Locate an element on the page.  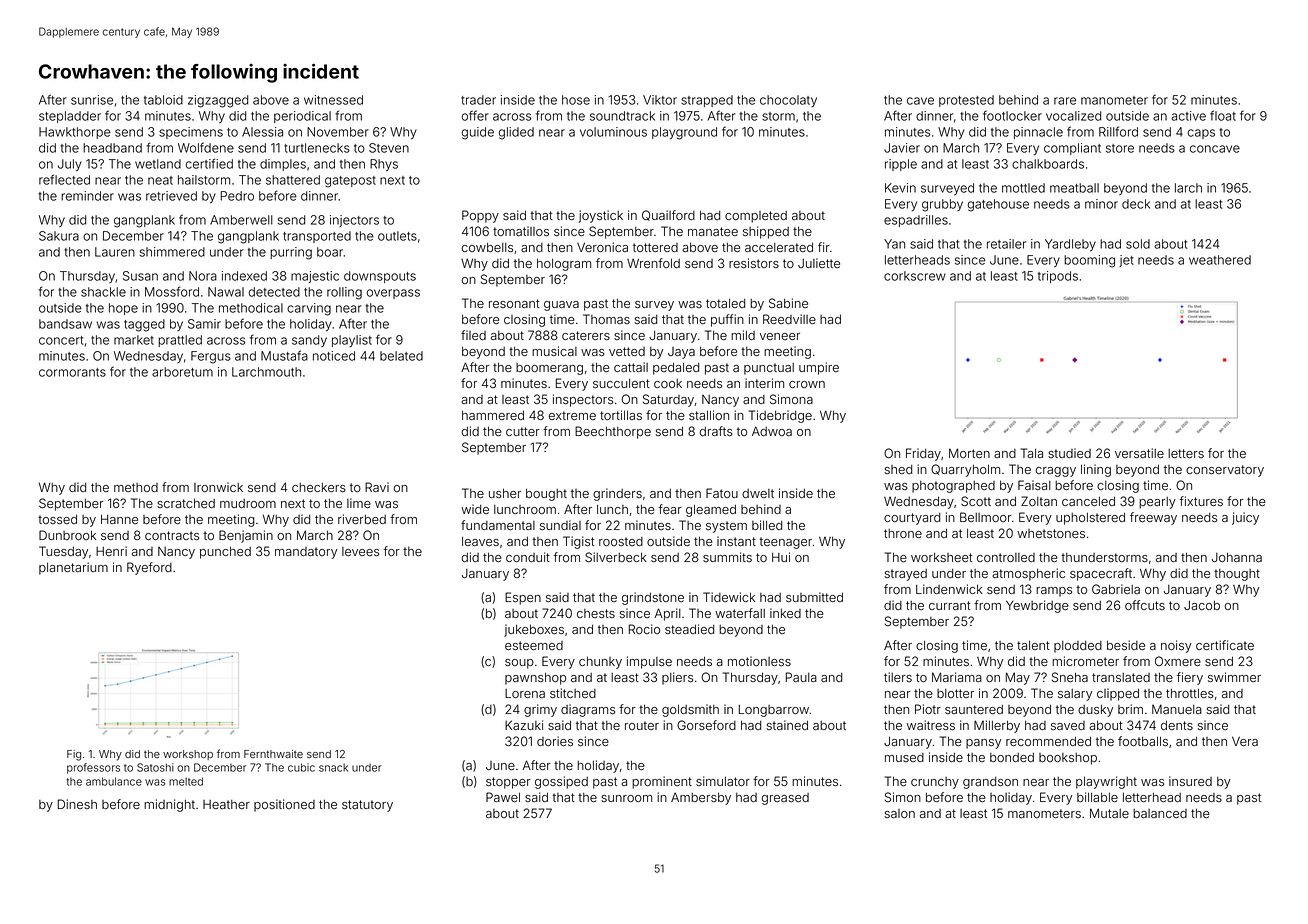
gatehouse is located at coordinates (998, 205).
